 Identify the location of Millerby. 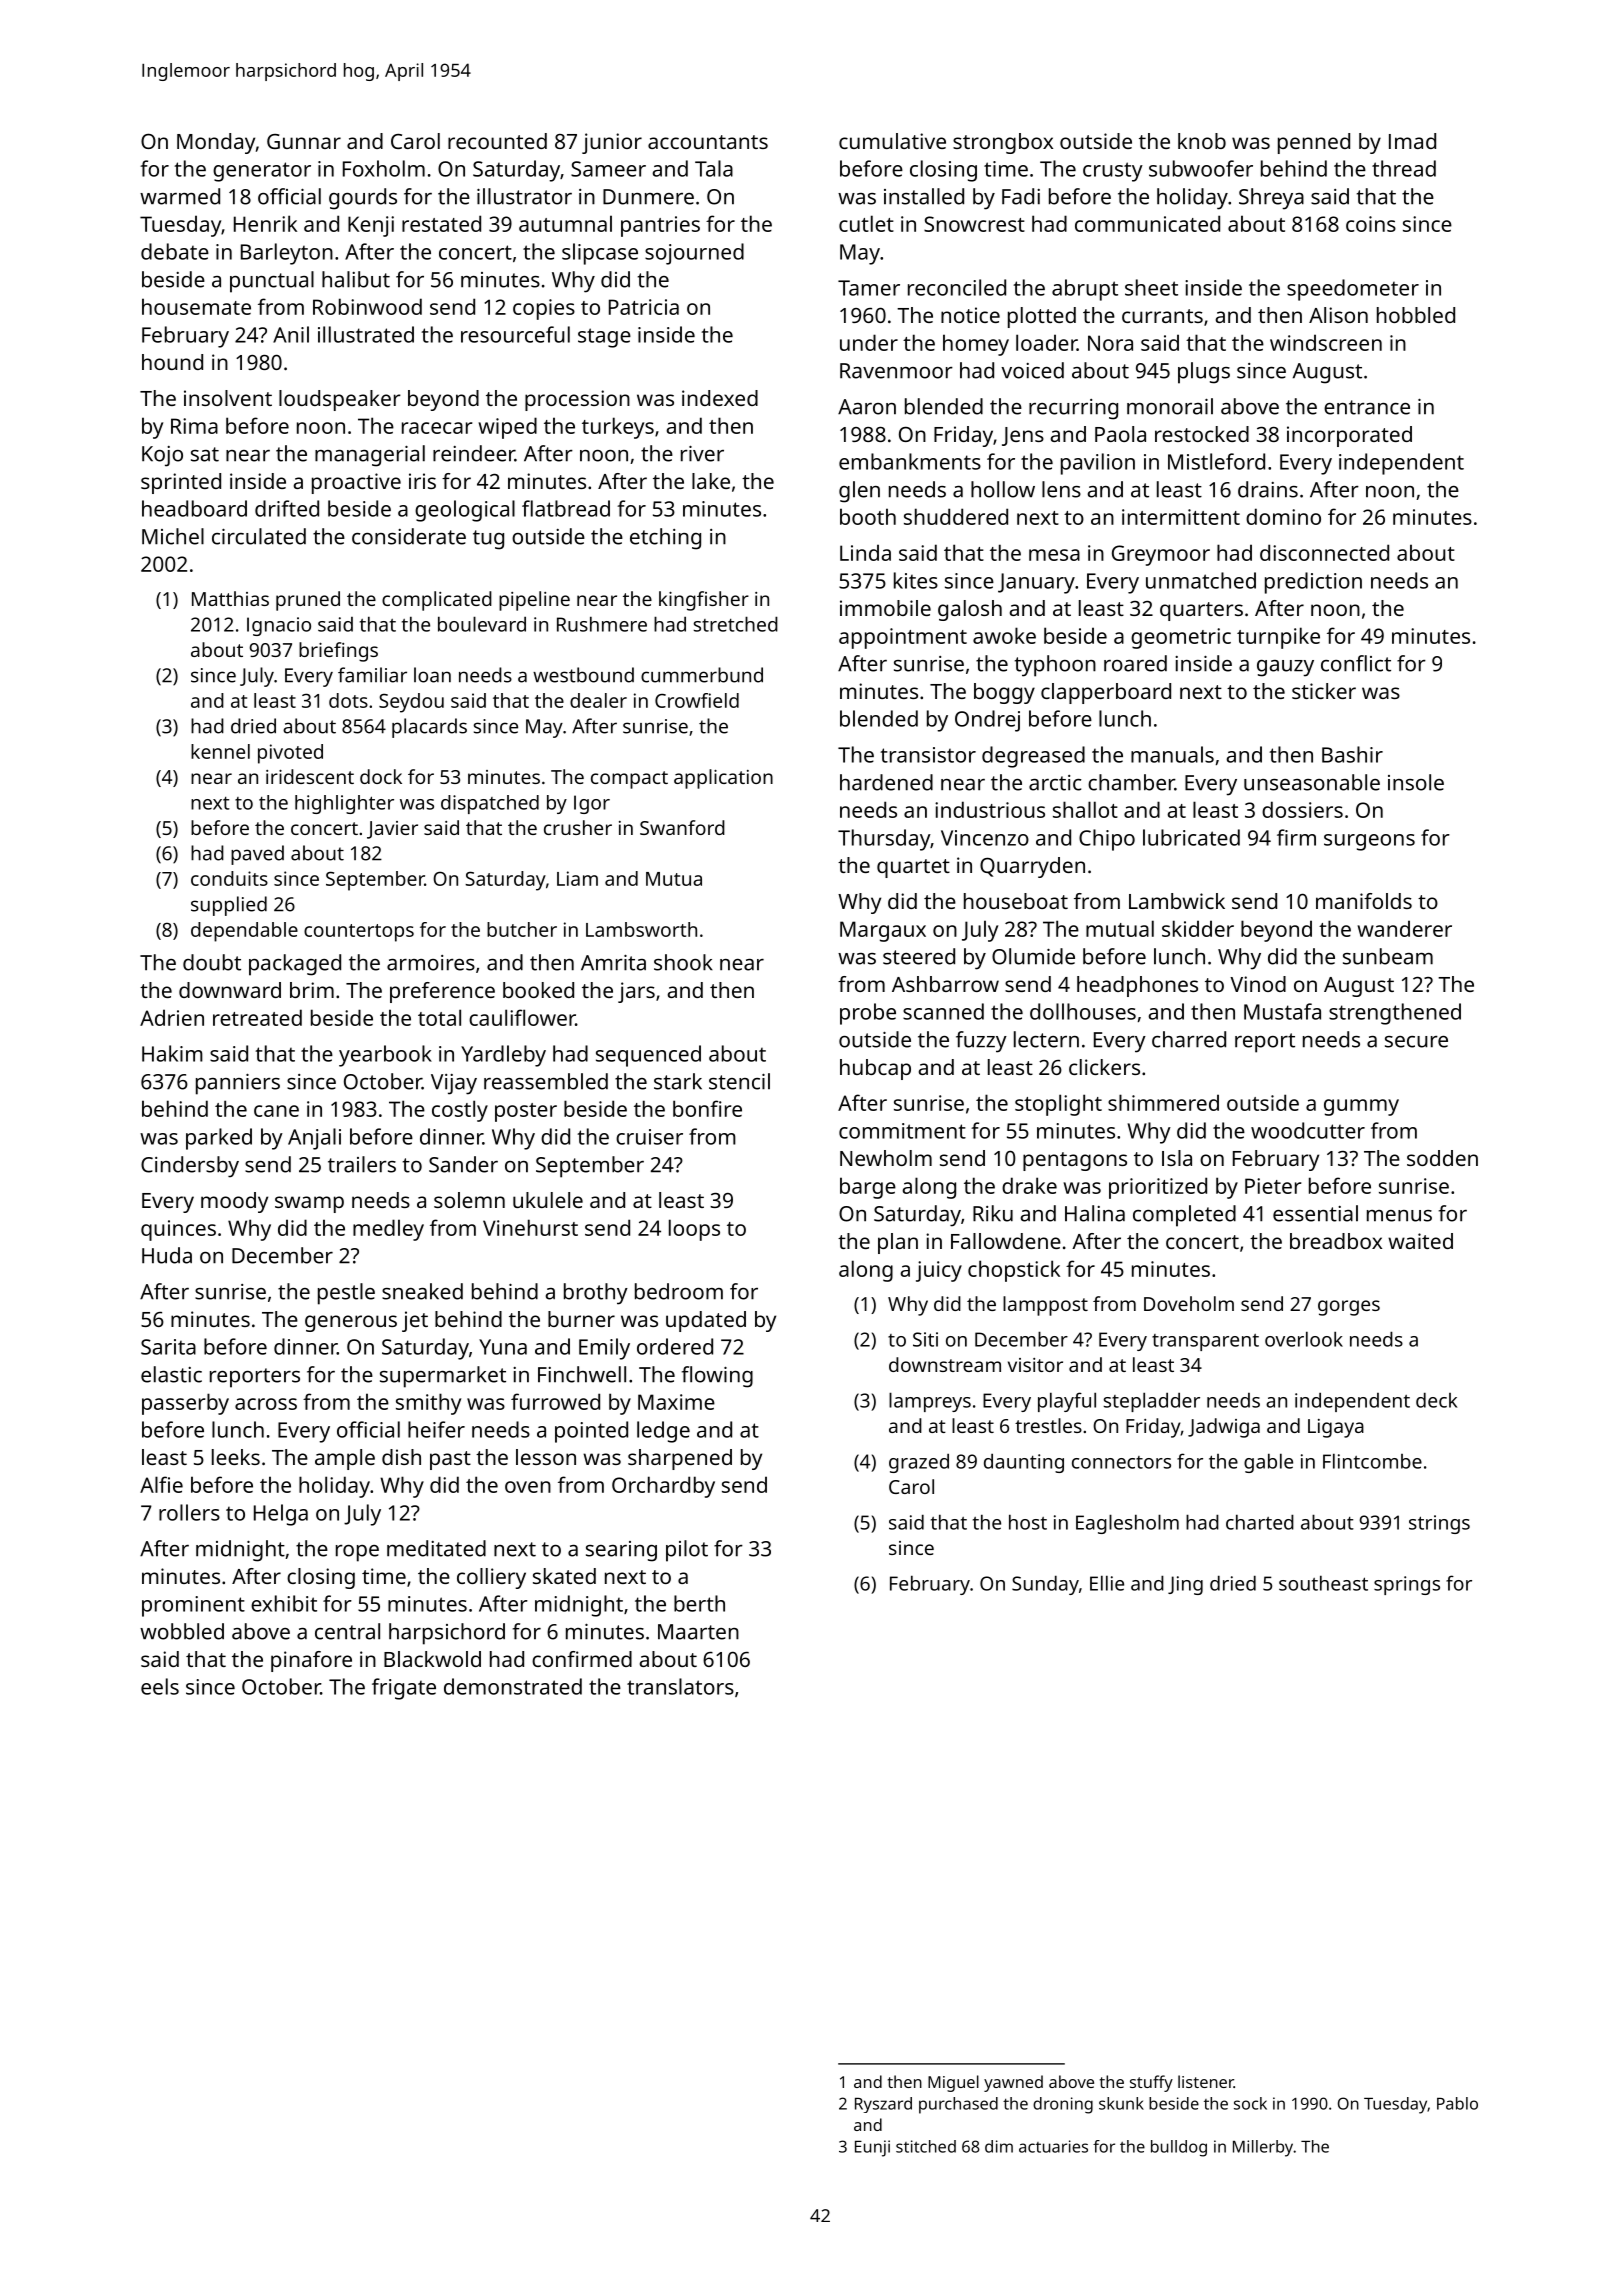
(1263, 2148).
